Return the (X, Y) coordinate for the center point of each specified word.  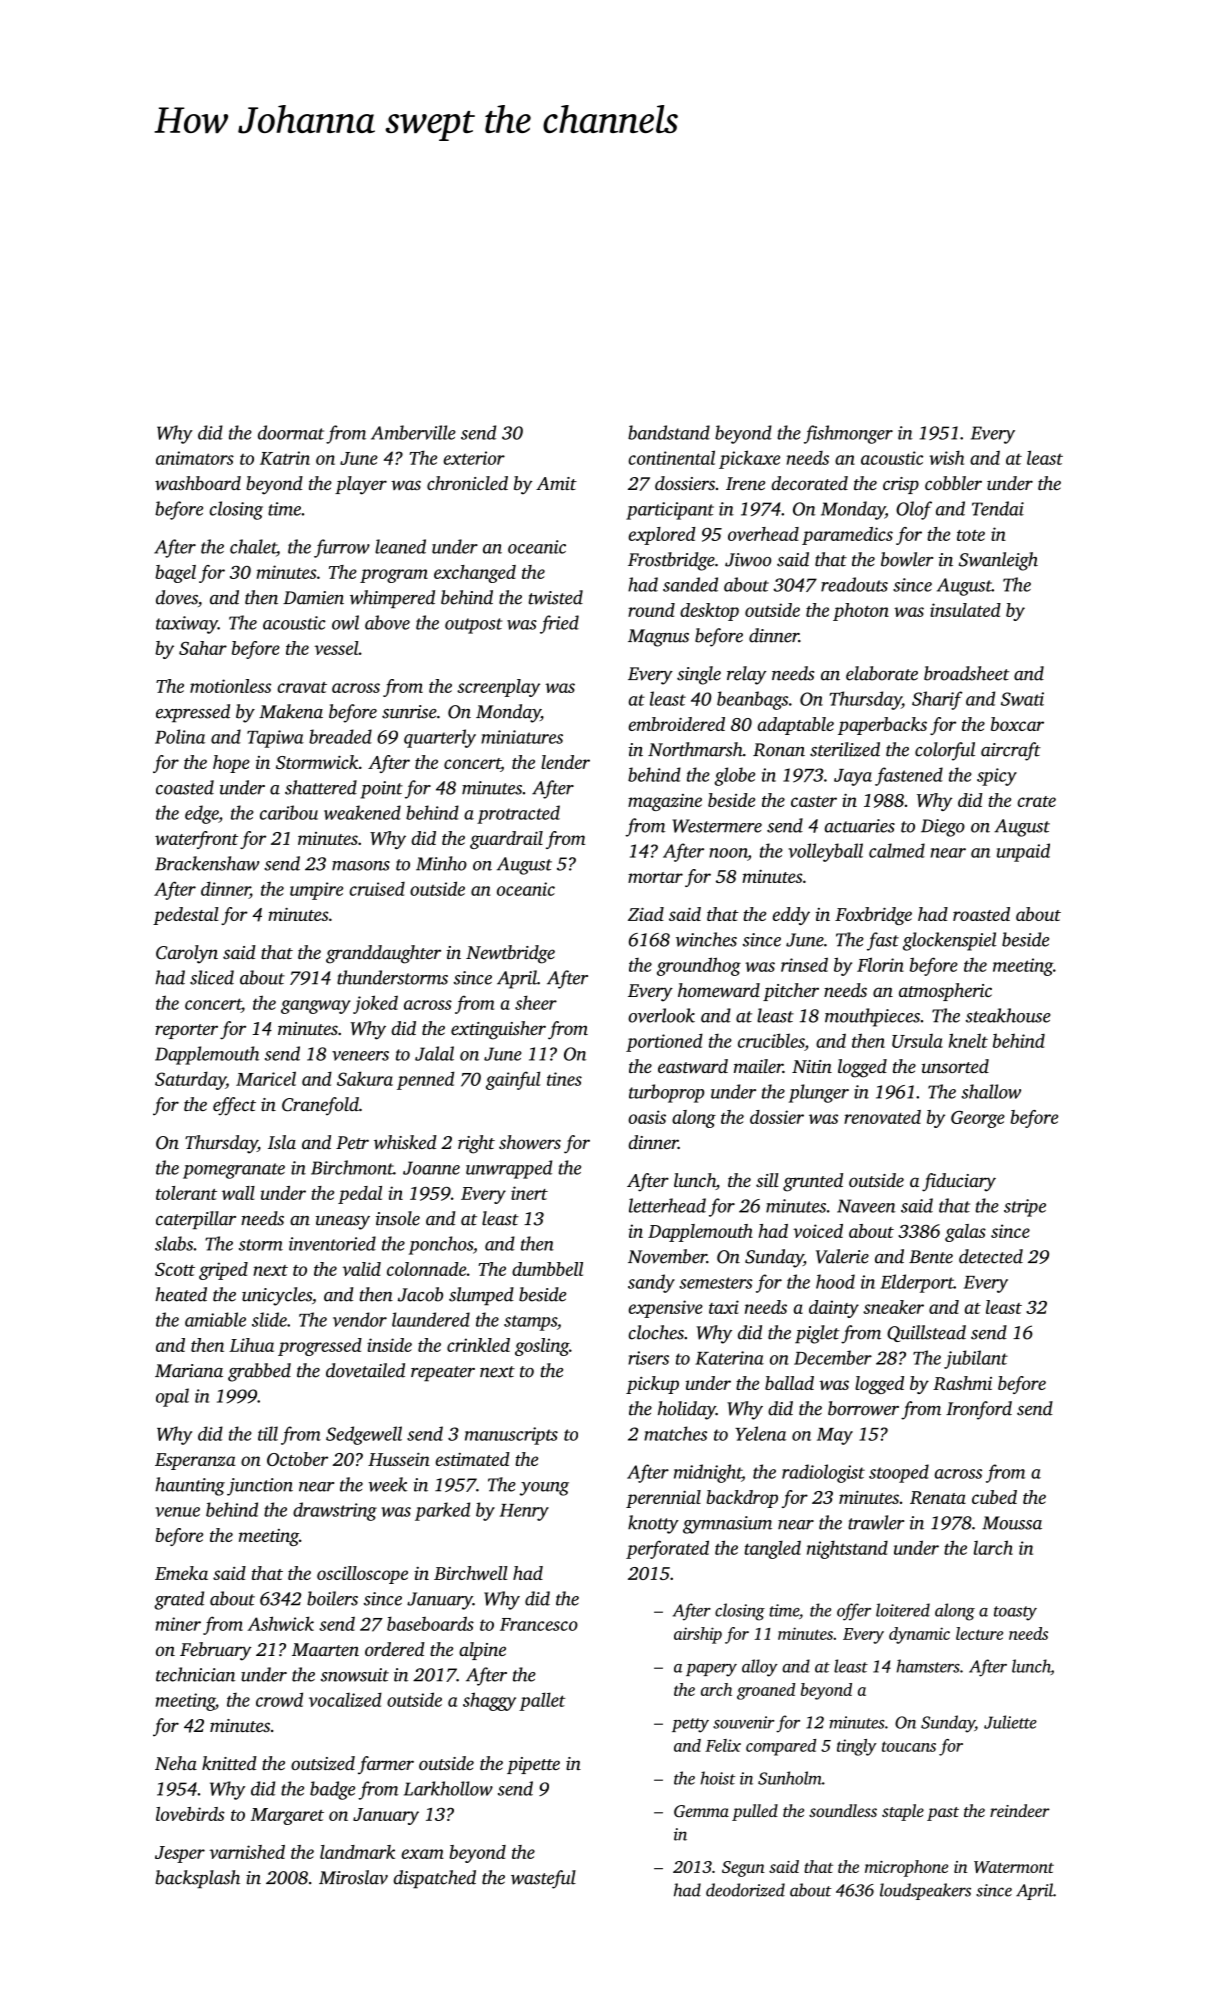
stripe (1025, 1208)
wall (238, 1193)
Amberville (413, 432)
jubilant (976, 1359)
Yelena (760, 1433)
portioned (664, 1042)
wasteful (543, 1879)
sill (767, 1180)
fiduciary (959, 1182)
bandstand (669, 432)
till (268, 1433)
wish (946, 458)
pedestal (186, 916)
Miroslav (353, 1877)
